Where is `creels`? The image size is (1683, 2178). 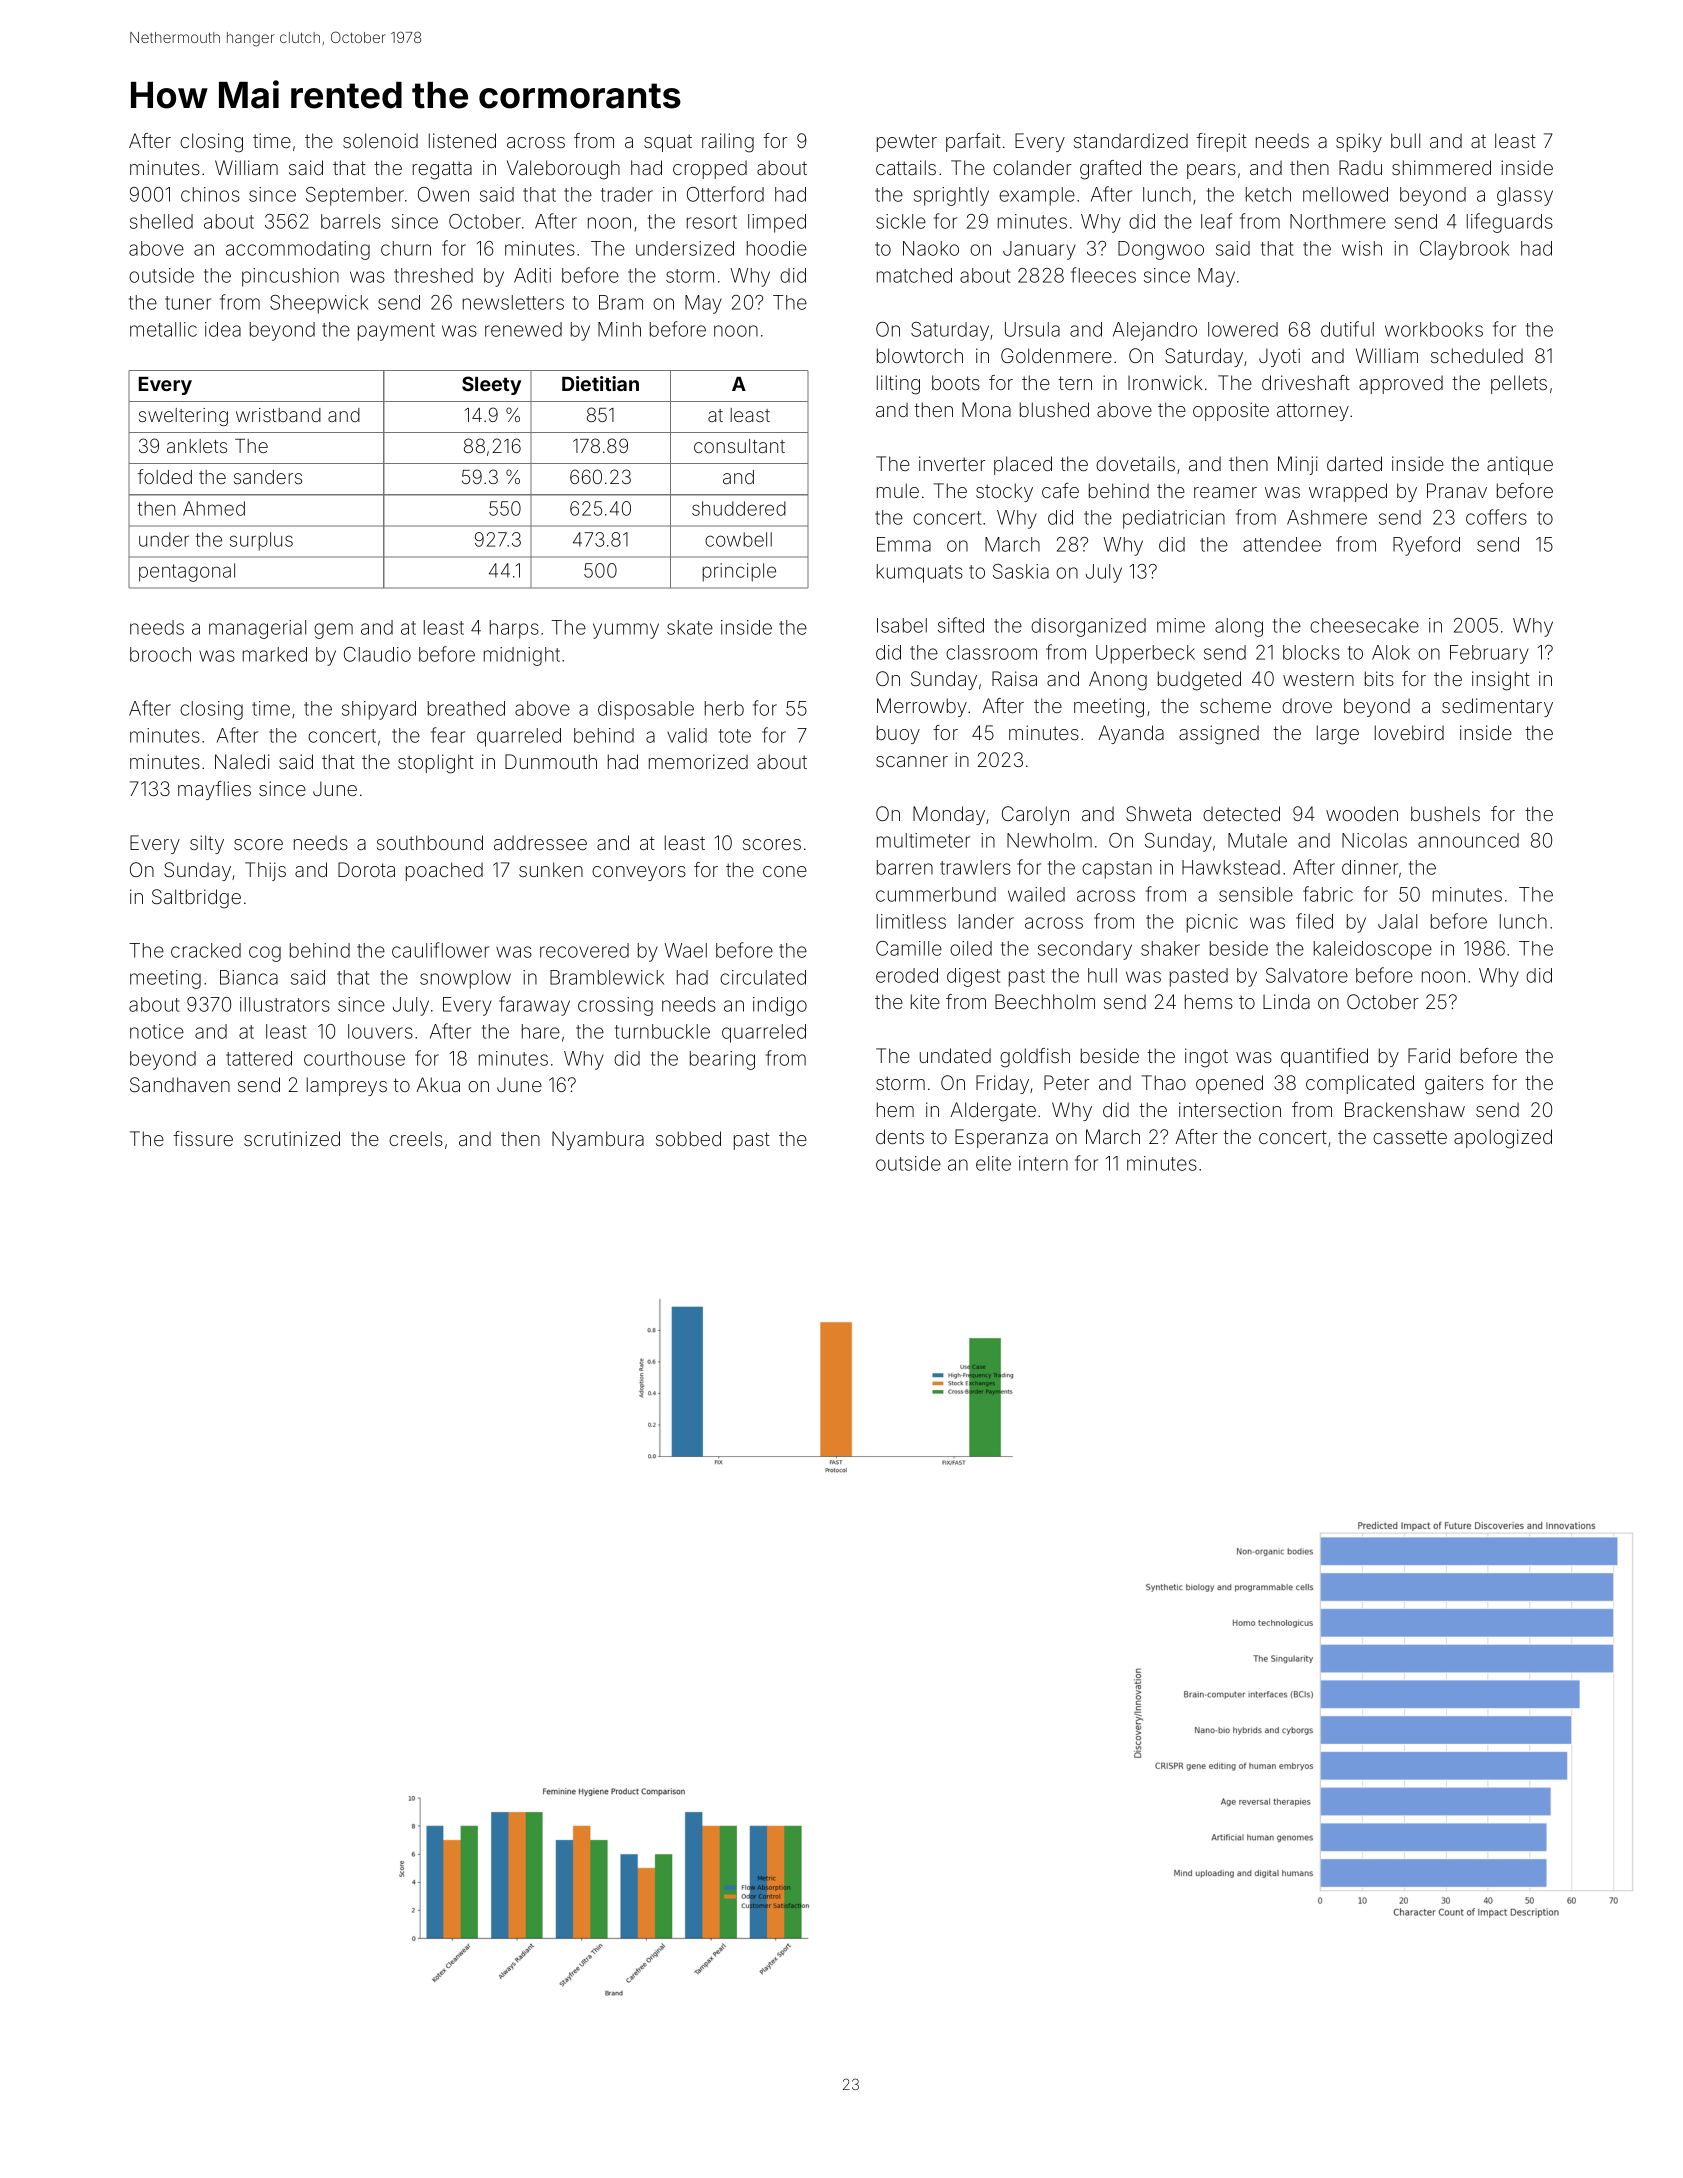
creels is located at coordinates (416, 1138).
